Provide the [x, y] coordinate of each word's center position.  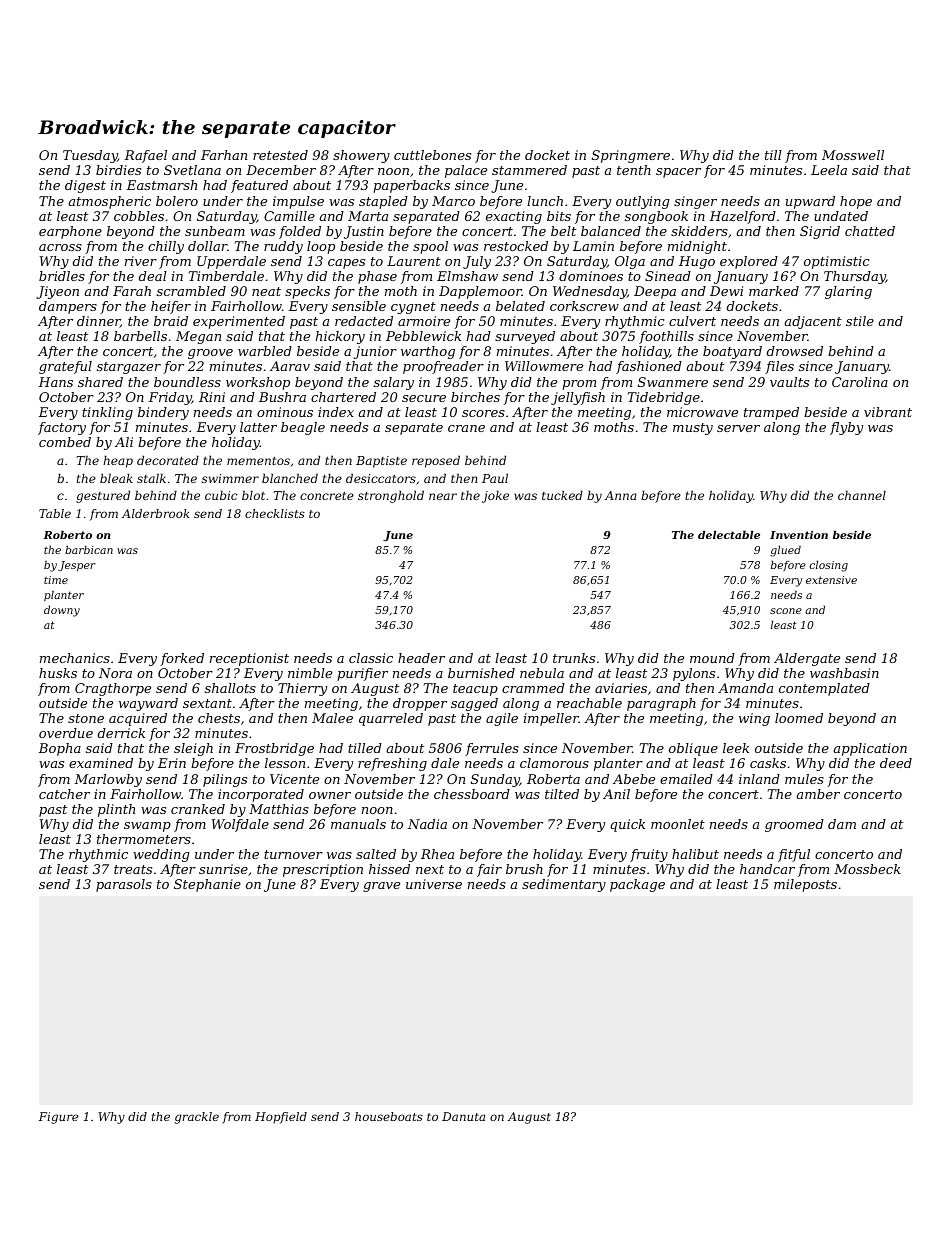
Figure [58, 1118]
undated [841, 216]
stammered [529, 170]
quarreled [391, 719]
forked [182, 659]
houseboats [389, 1116]
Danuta [463, 1116]
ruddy [283, 247]
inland [759, 779]
